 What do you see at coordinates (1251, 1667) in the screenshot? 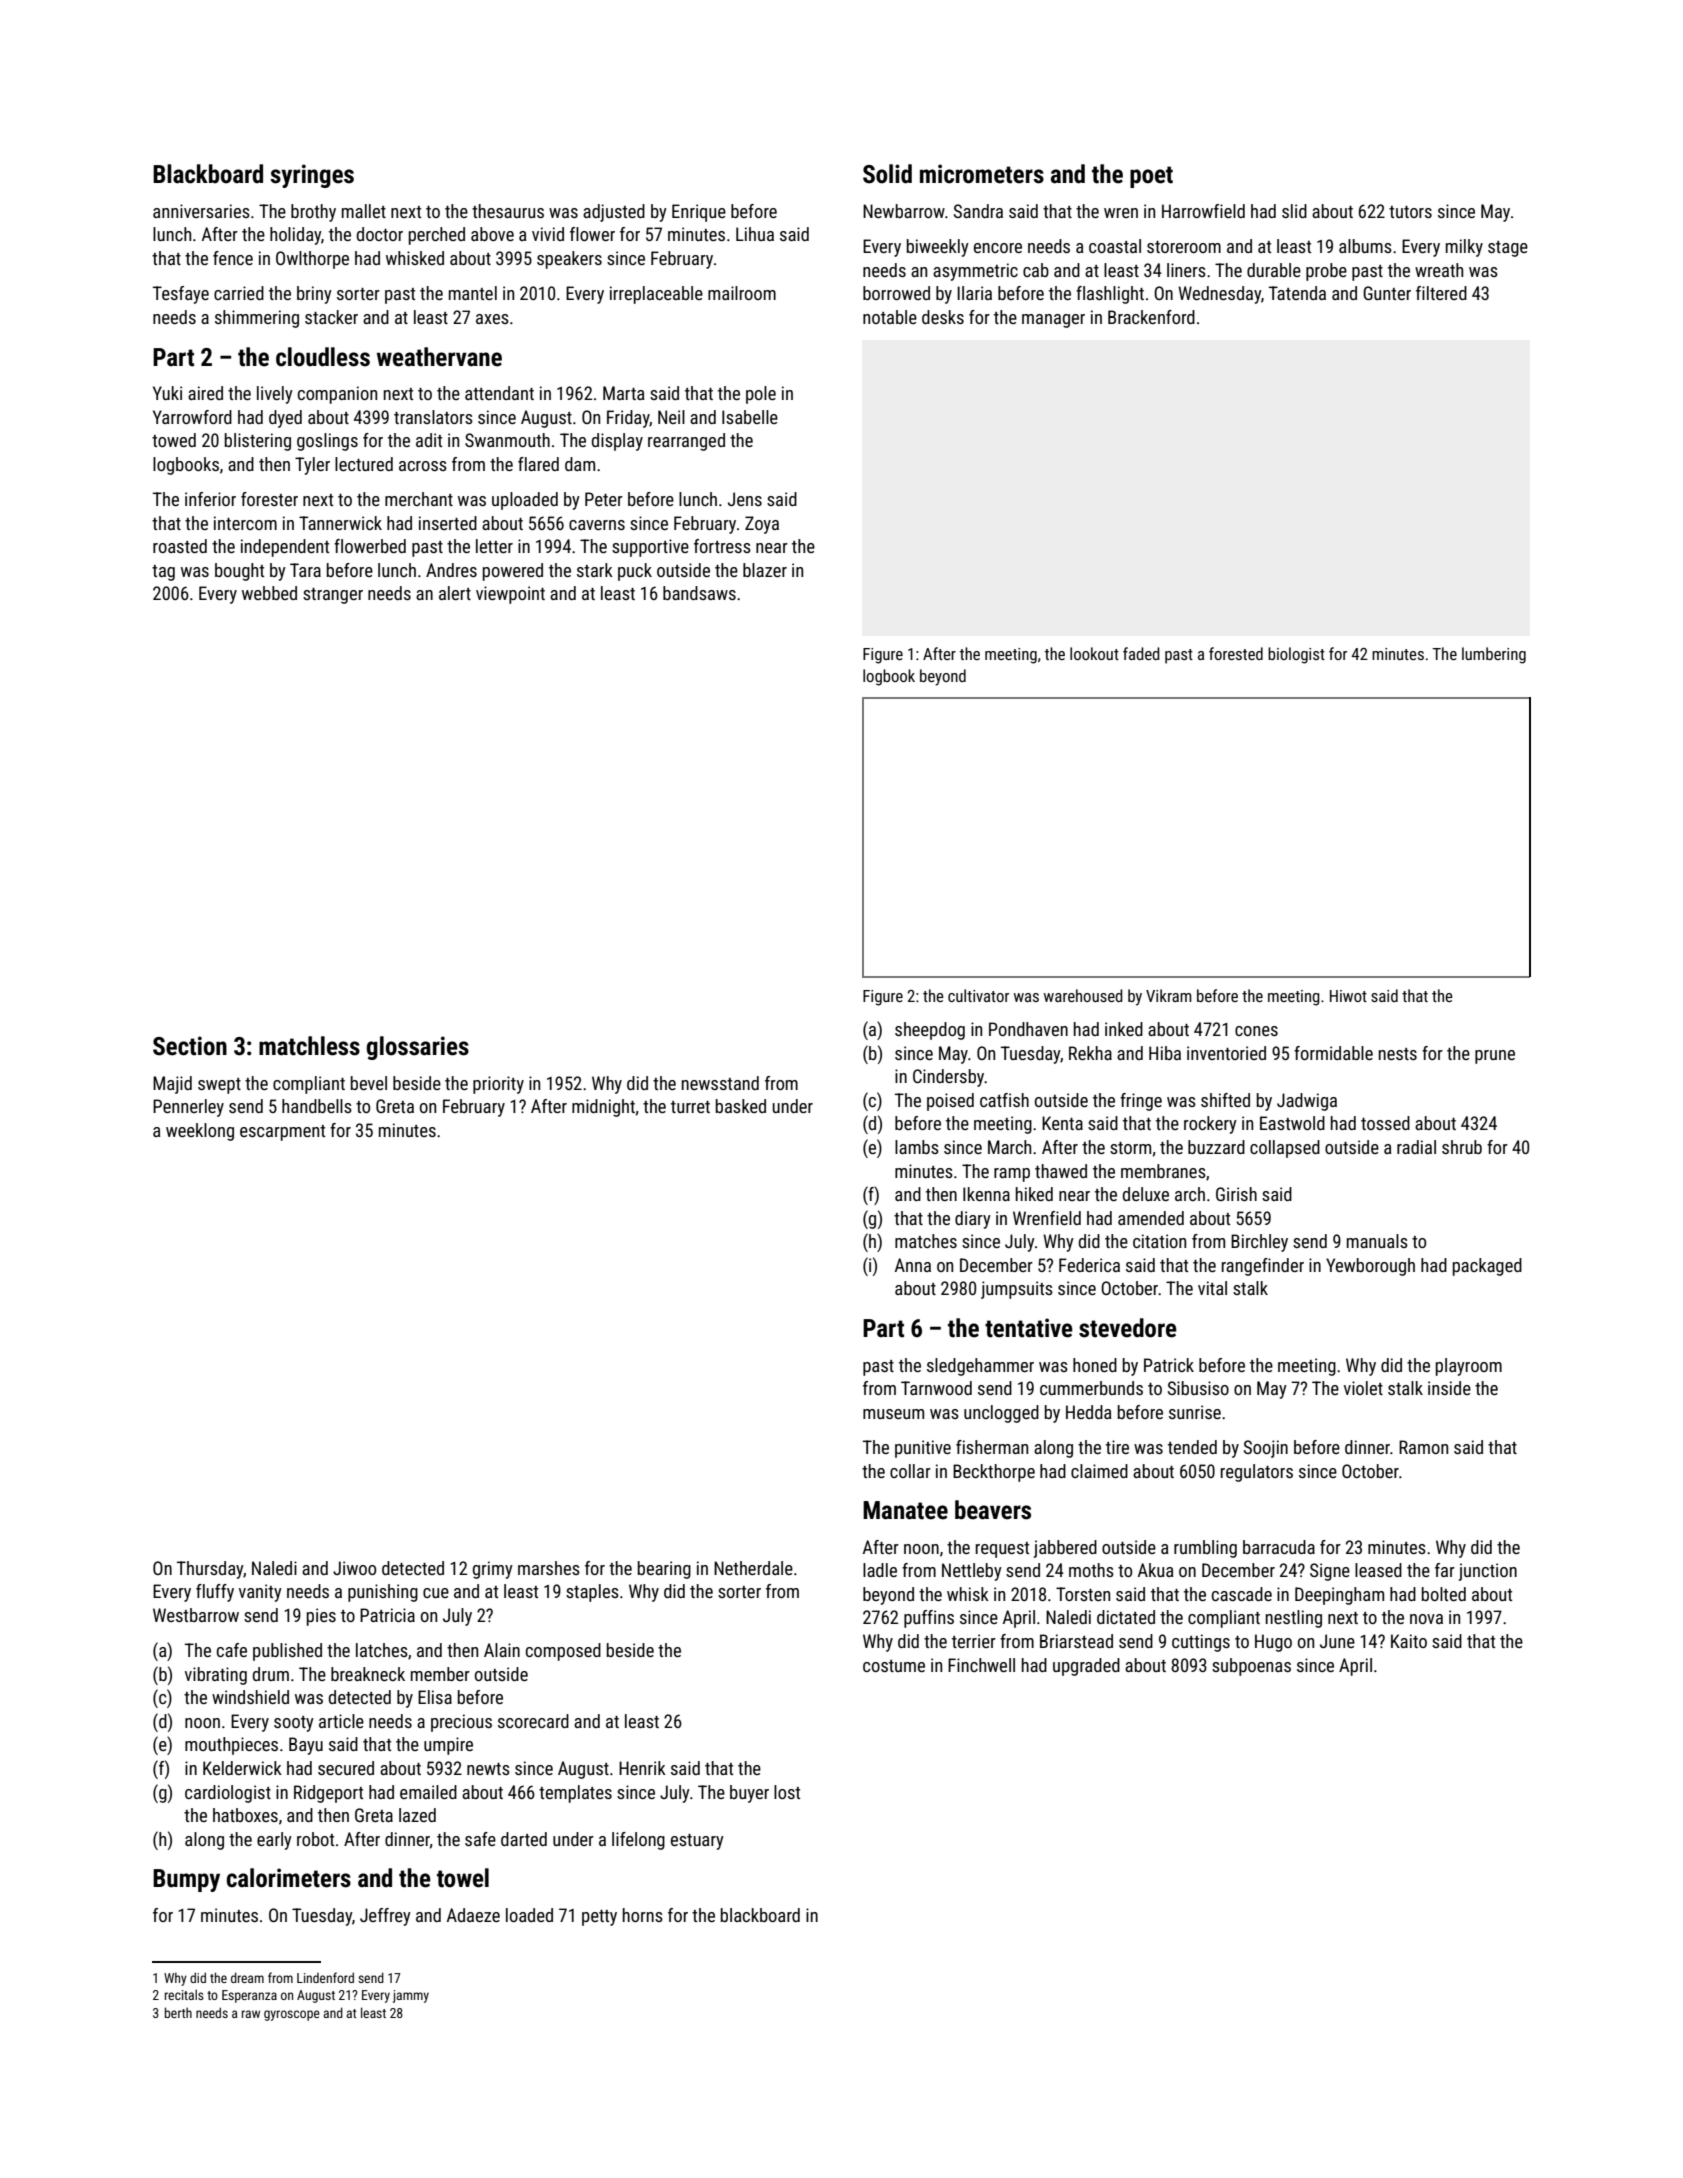
I see `subpoenas` at bounding box center [1251, 1667].
